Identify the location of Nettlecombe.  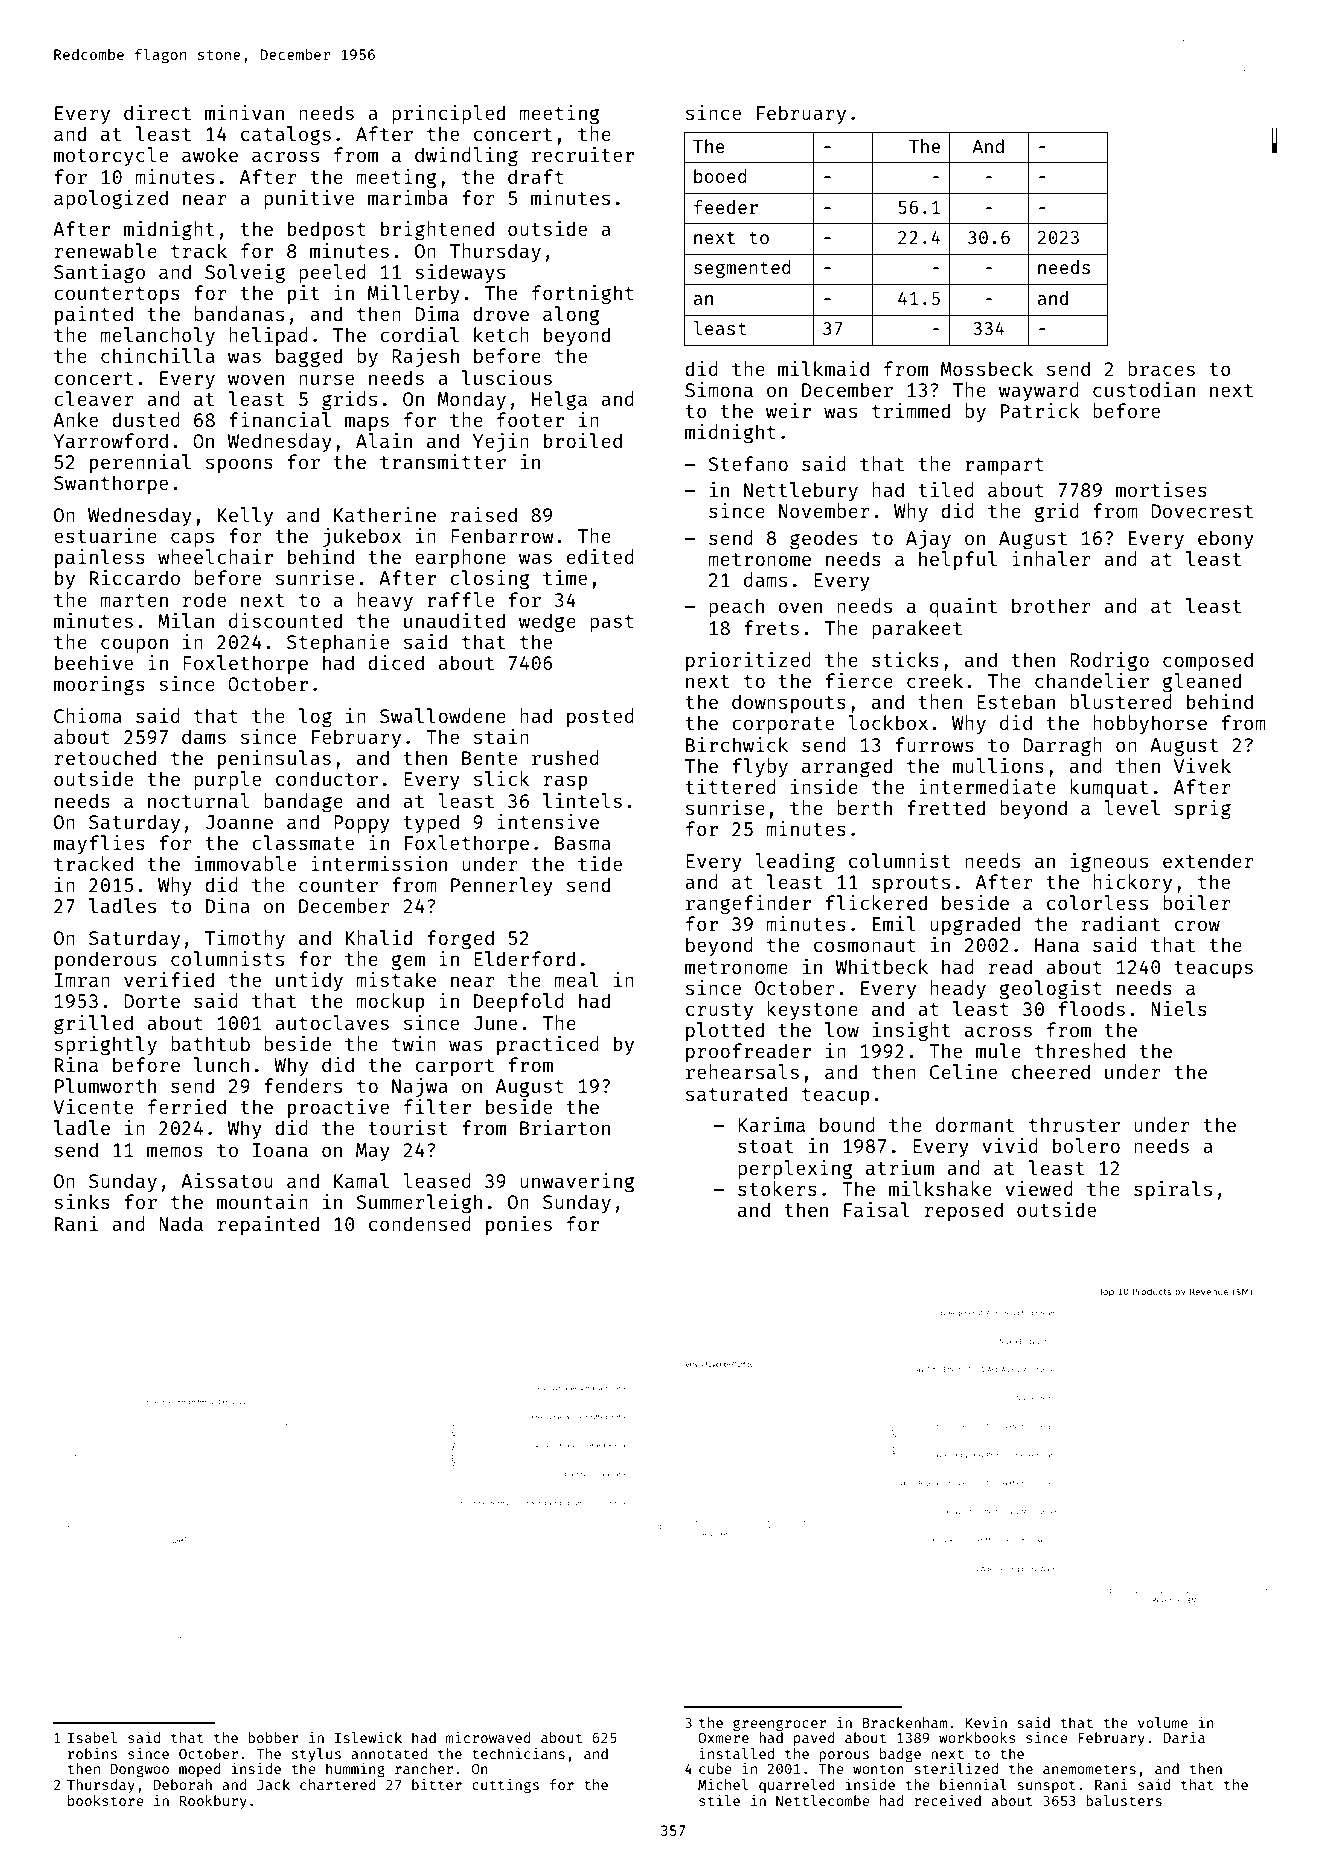
(822, 1800).
